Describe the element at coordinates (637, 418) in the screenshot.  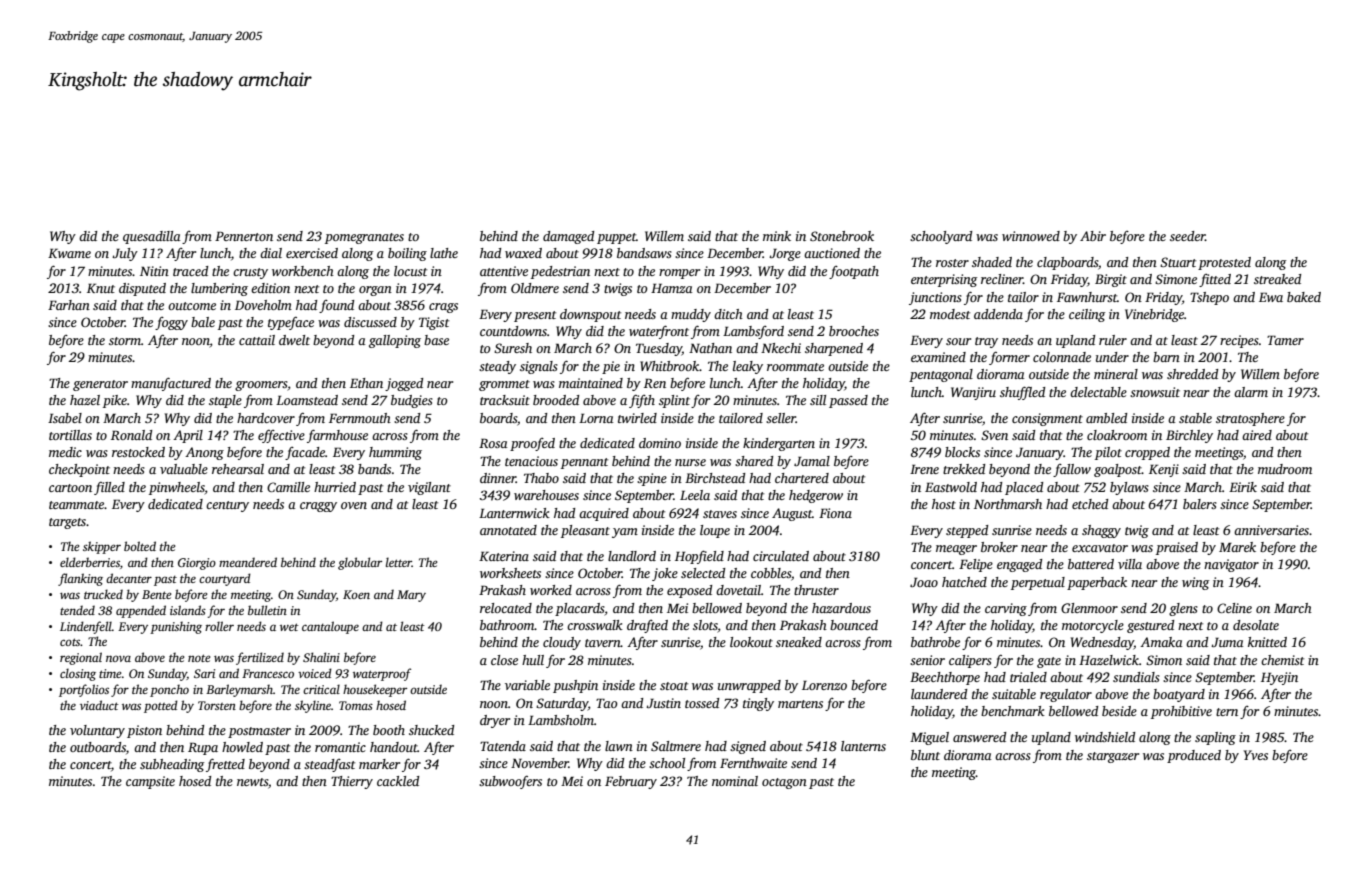
I see `twirled` at that location.
